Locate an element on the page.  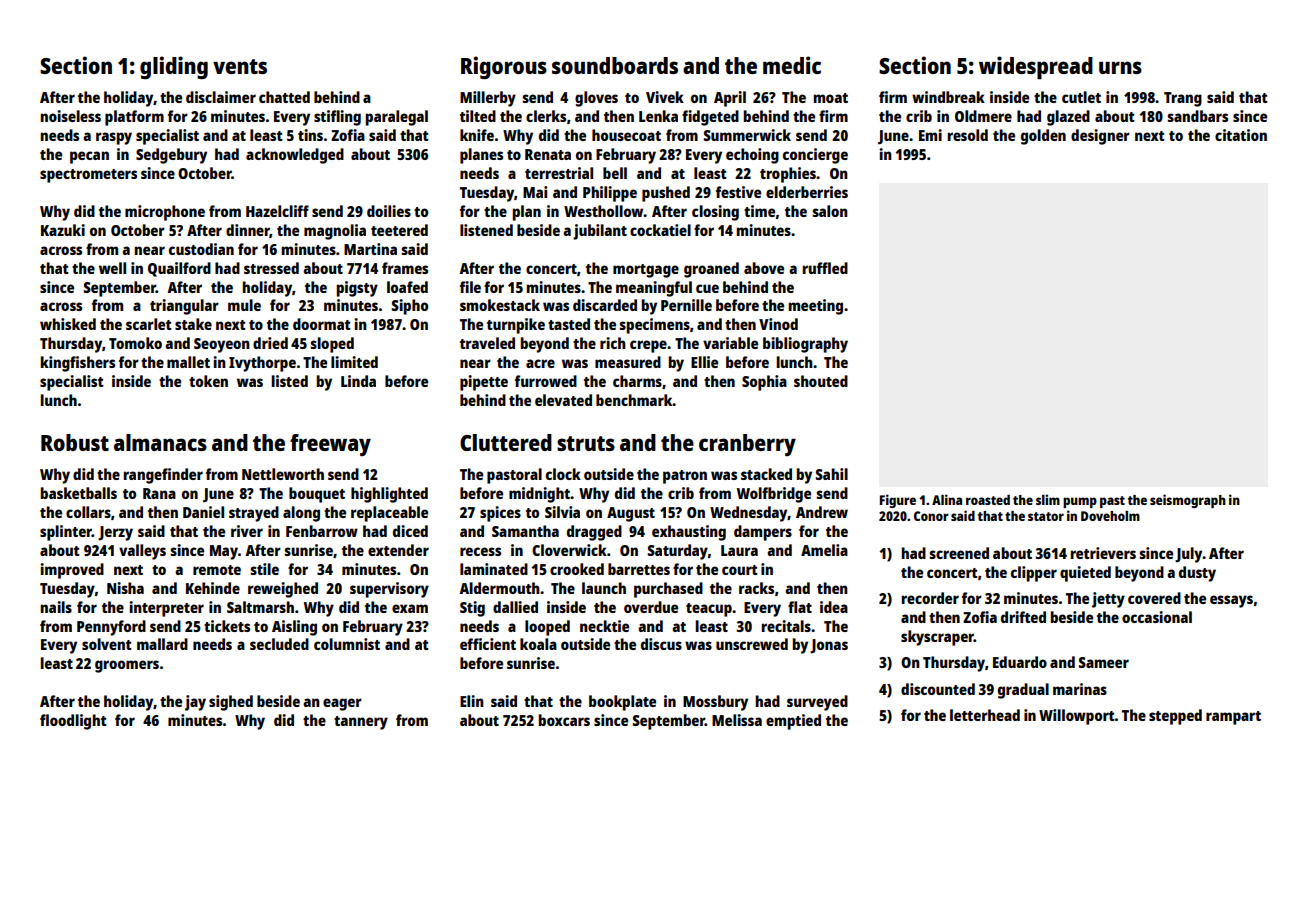
acknowledged is located at coordinates (295, 156).
